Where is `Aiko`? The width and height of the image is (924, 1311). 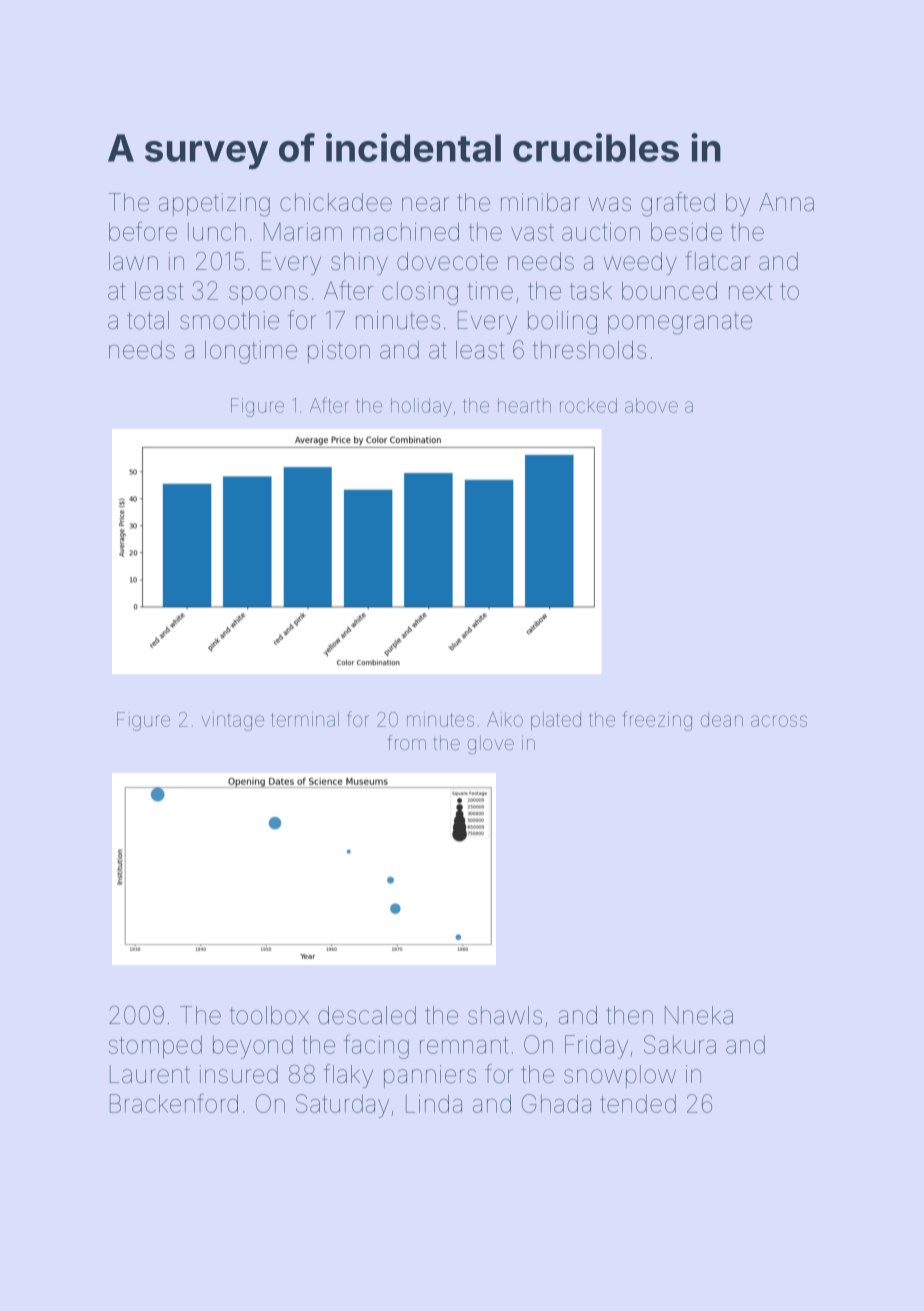 Aiko is located at coordinates (505, 719).
